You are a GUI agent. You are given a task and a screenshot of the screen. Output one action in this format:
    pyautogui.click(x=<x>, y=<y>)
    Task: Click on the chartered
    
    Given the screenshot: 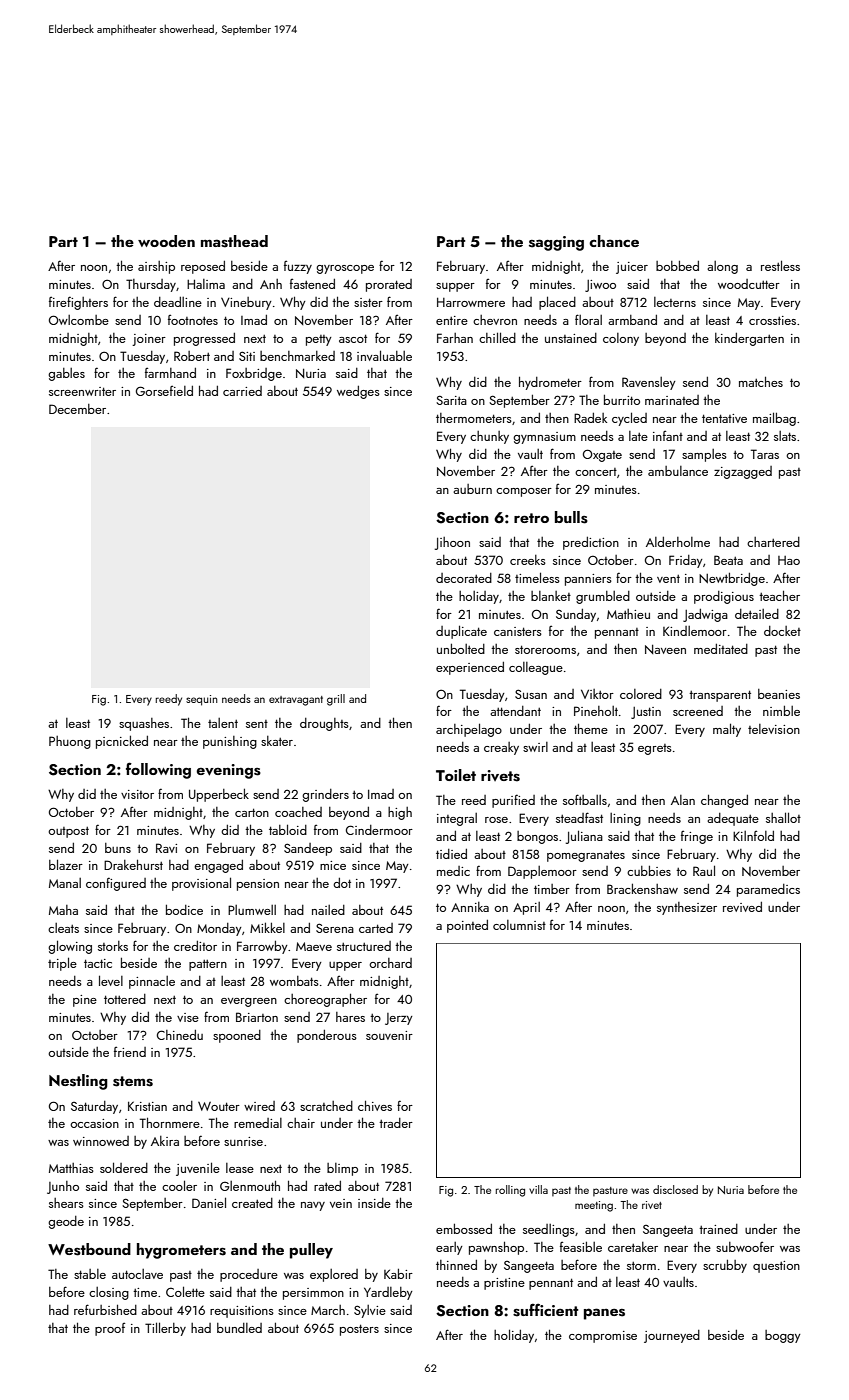 What is the action you would take?
    pyautogui.click(x=773, y=542)
